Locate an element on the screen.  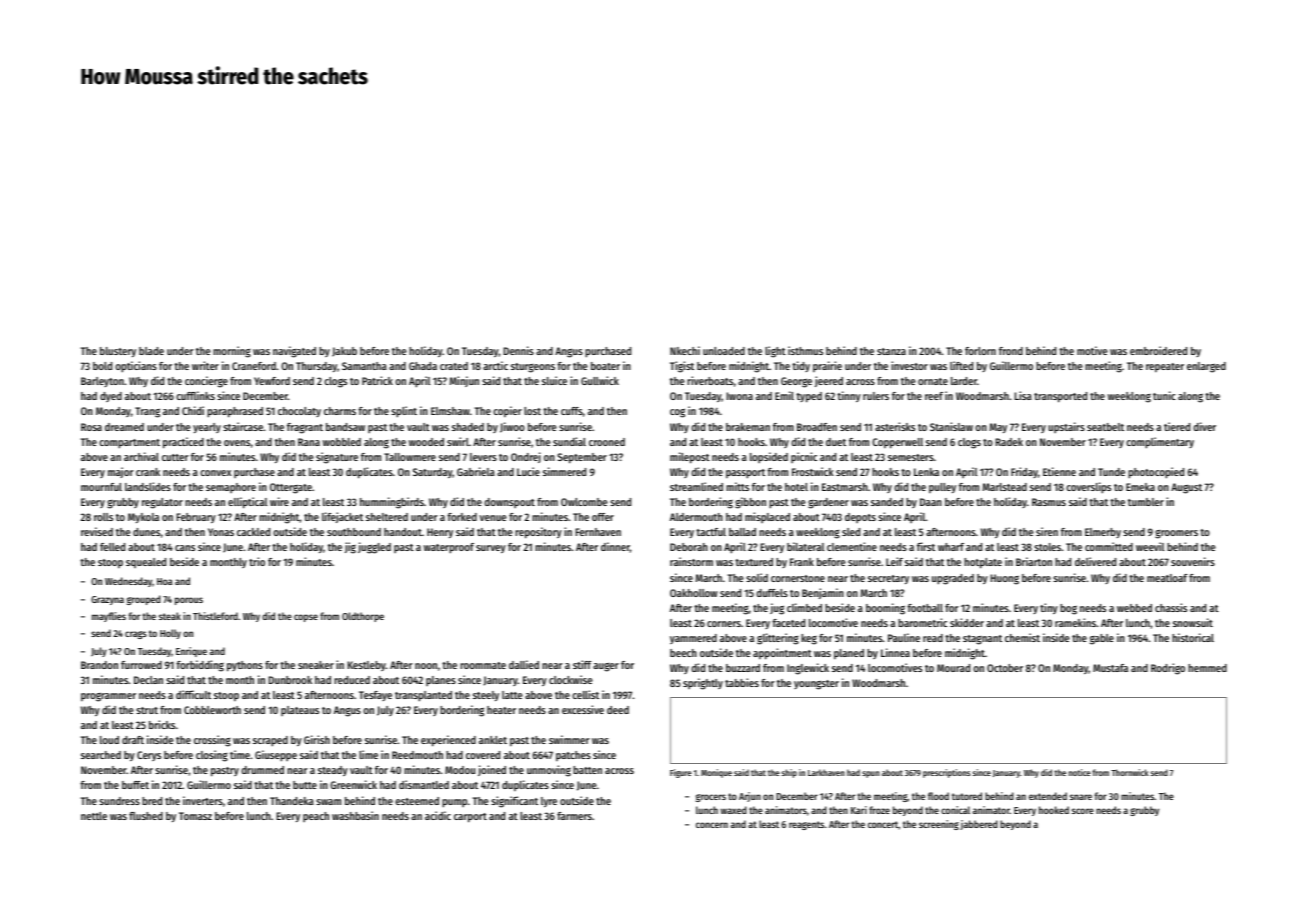
Rodrigo is located at coordinates (1168, 669).
